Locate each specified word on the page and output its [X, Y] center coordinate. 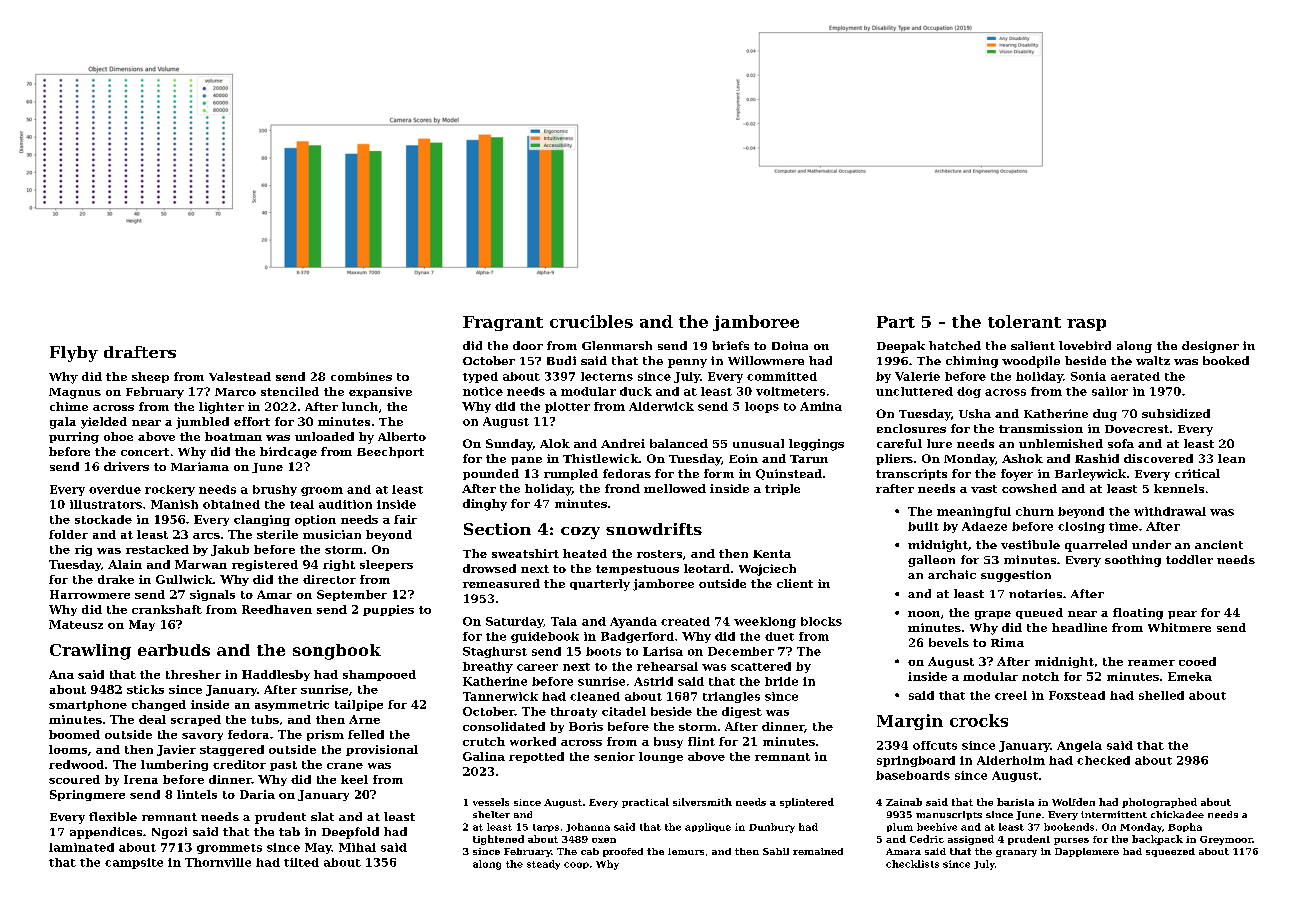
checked [1103, 760]
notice [483, 391]
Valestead [240, 376]
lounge [661, 757]
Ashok [1022, 458]
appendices [106, 833]
